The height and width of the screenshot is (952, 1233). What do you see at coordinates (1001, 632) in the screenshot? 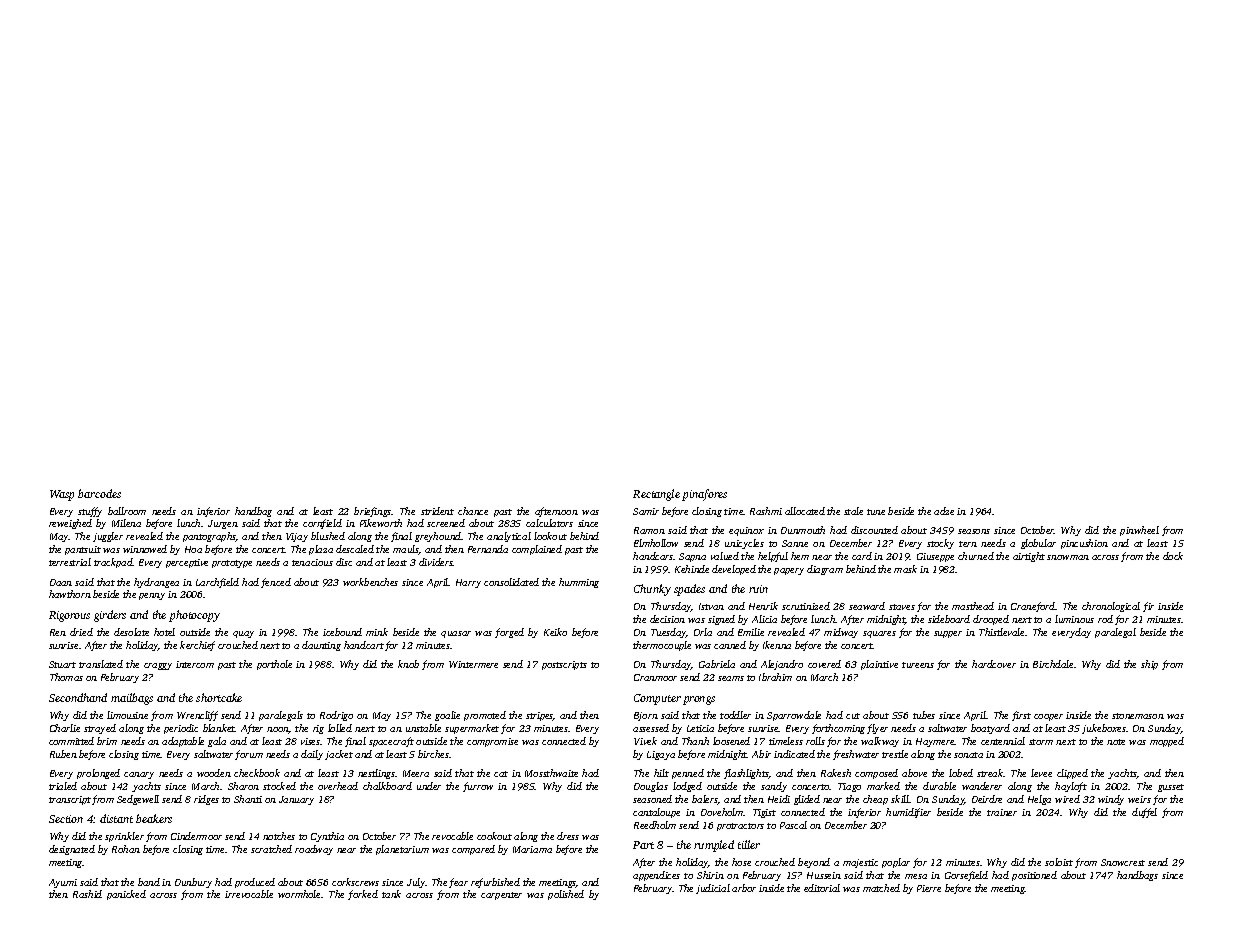
I see `Thistlevale` at bounding box center [1001, 632].
